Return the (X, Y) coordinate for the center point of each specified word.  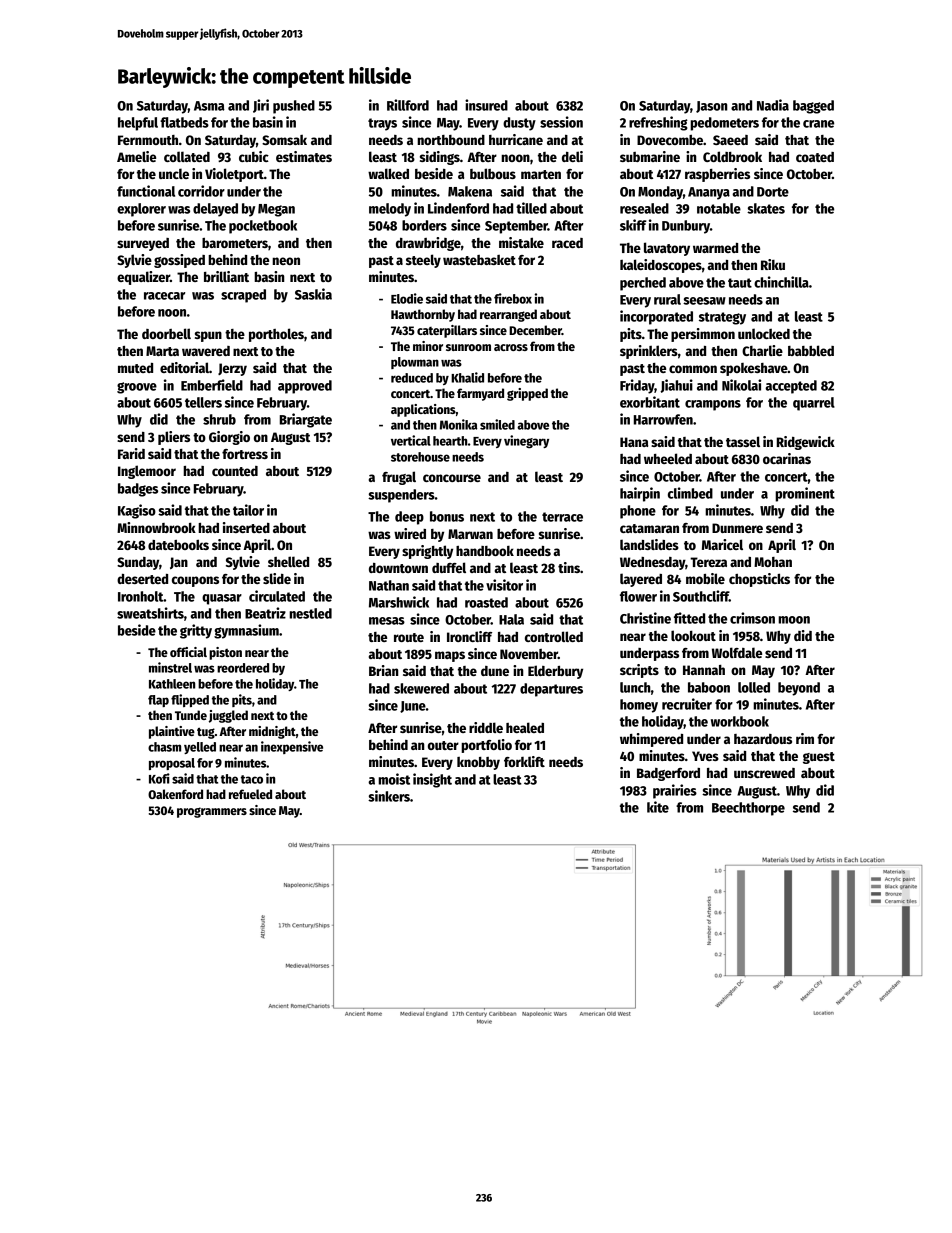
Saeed (730, 140)
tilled (531, 208)
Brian (383, 670)
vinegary (526, 442)
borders (424, 225)
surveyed (143, 244)
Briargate (306, 420)
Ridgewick (806, 443)
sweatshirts (150, 613)
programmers (212, 812)
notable (719, 208)
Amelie (136, 156)
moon (794, 620)
